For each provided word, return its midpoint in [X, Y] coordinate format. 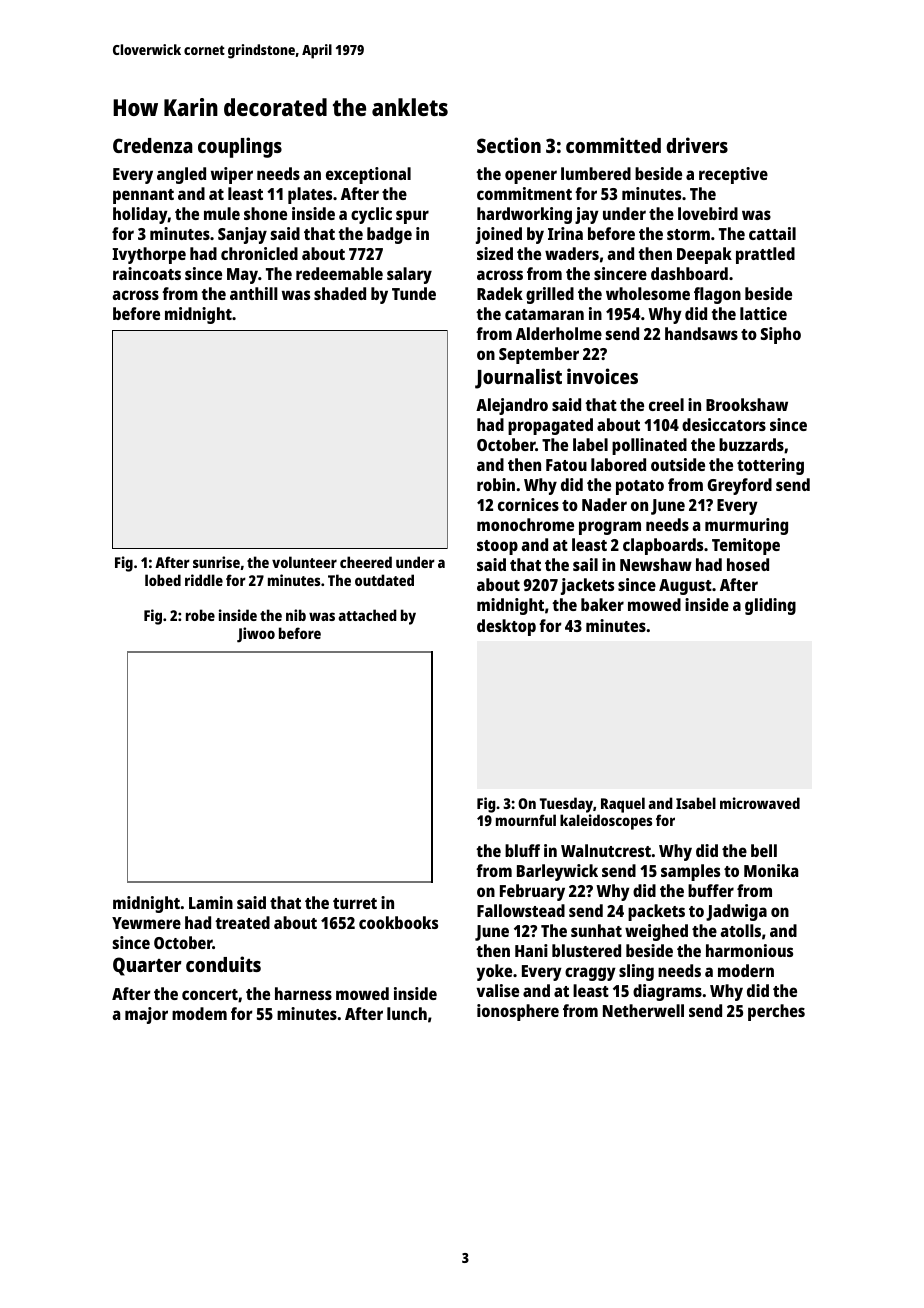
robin [496, 484]
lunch [407, 1013]
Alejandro [512, 406]
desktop [506, 627]
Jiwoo [256, 635]
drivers [697, 145]
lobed [163, 580]
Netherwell [643, 1010]
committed [613, 145]
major [146, 1015]
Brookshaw [747, 404]
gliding [770, 606]
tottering [770, 466]
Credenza [153, 145]
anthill [254, 293]
